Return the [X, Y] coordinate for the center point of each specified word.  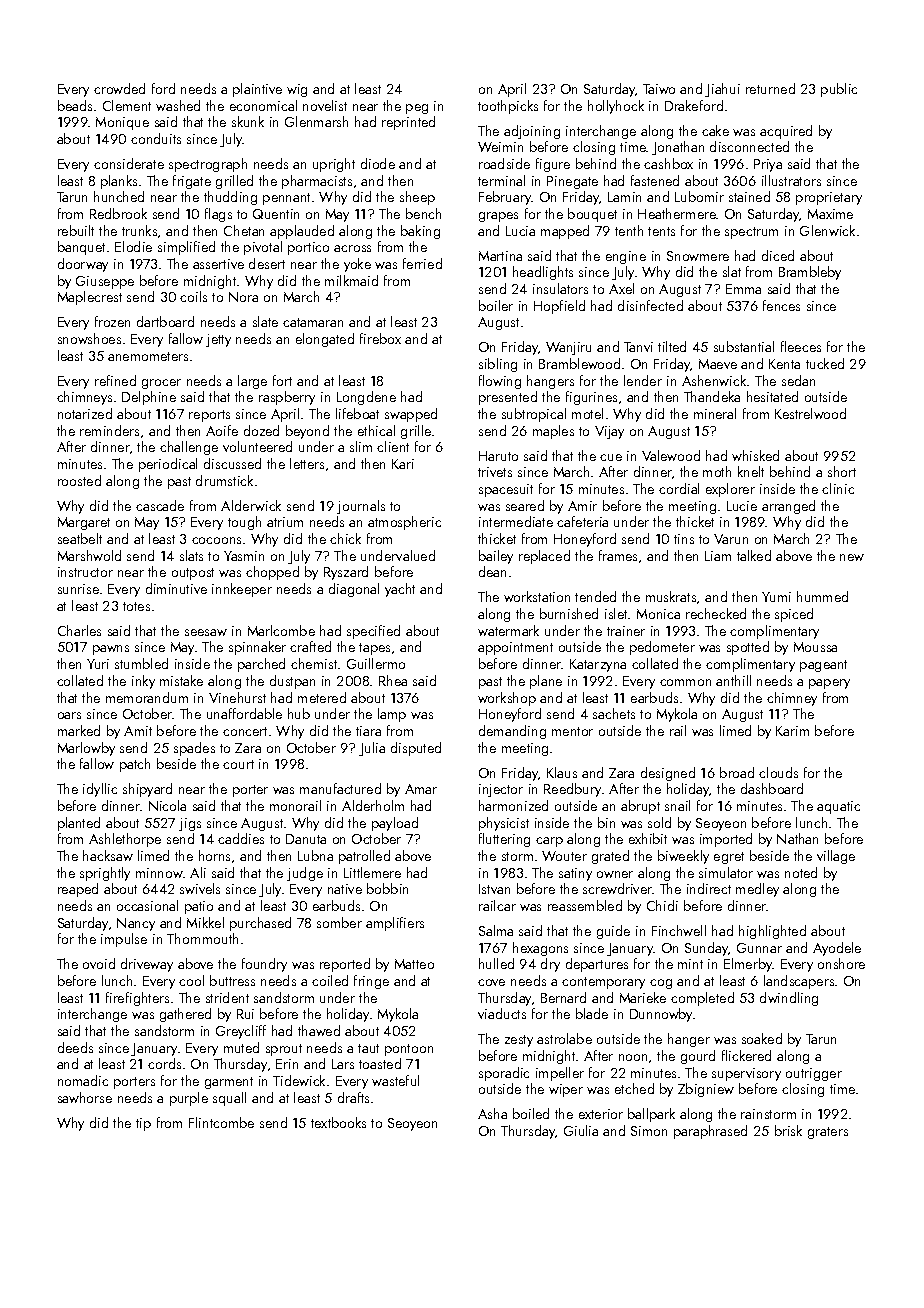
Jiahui [722, 90]
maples [553, 432]
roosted [79, 480]
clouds [778, 772]
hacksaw [108, 855]
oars [69, 715]
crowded [119, 88]
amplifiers [395, 924]
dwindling [789, 999]
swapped [411, 415]
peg [417, 109]
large [252, 382]
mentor [572, 731]
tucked [825, 363]
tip [143, 1124]
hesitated [772, 396]
